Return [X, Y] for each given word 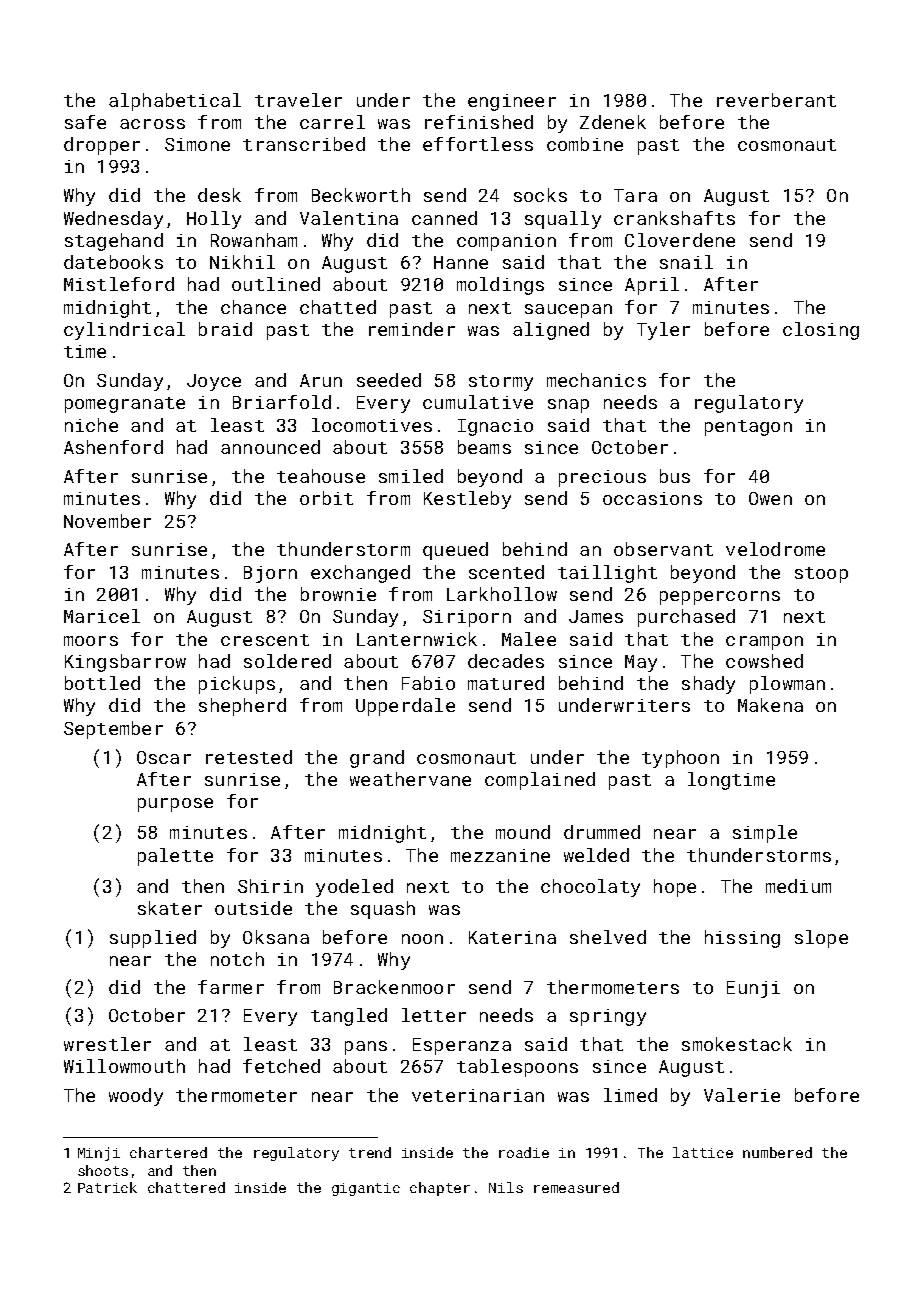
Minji [99, 1154]
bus [675, 476]
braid [225, 329]
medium [798, 886]
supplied [153, 939]
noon [422, 939]
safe [85, 122]
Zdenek [613, 122]
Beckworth [361, 195]
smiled [411, 476]
